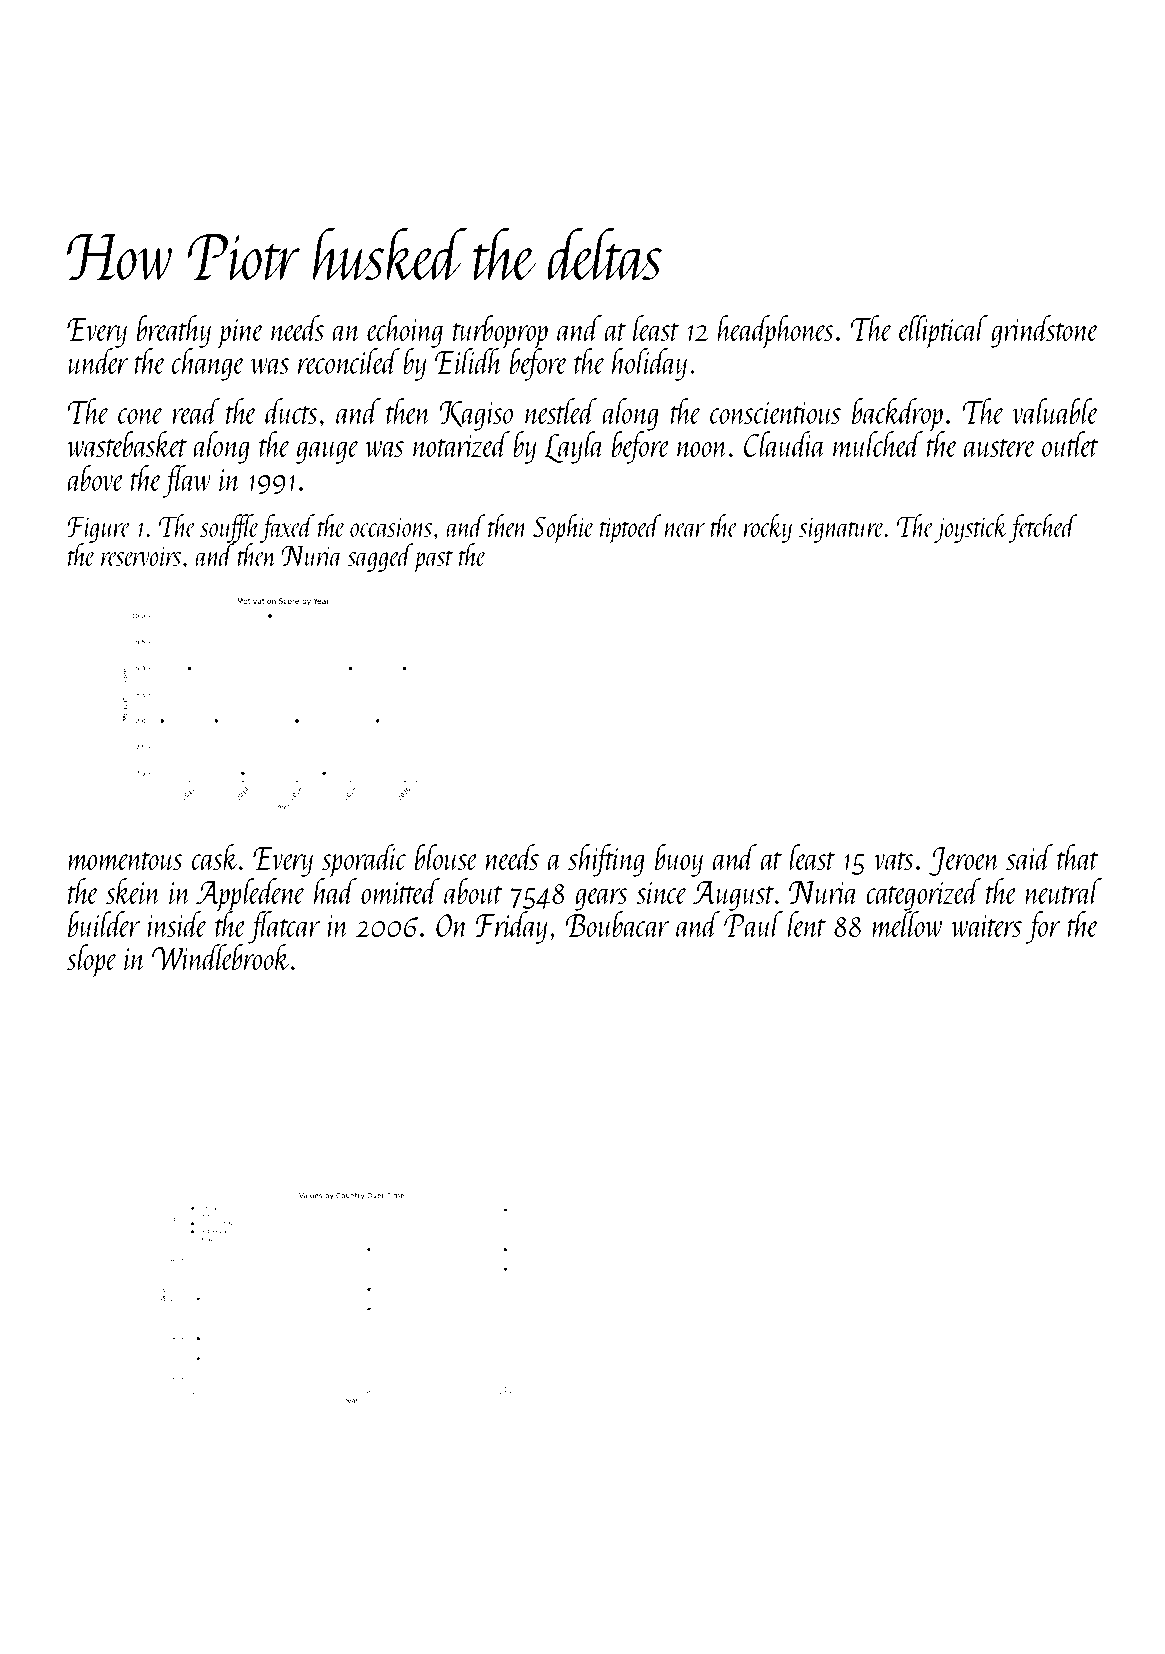 This screenshot has height=1654, width=1165. I want to click on shifting, so click(606, 860).
